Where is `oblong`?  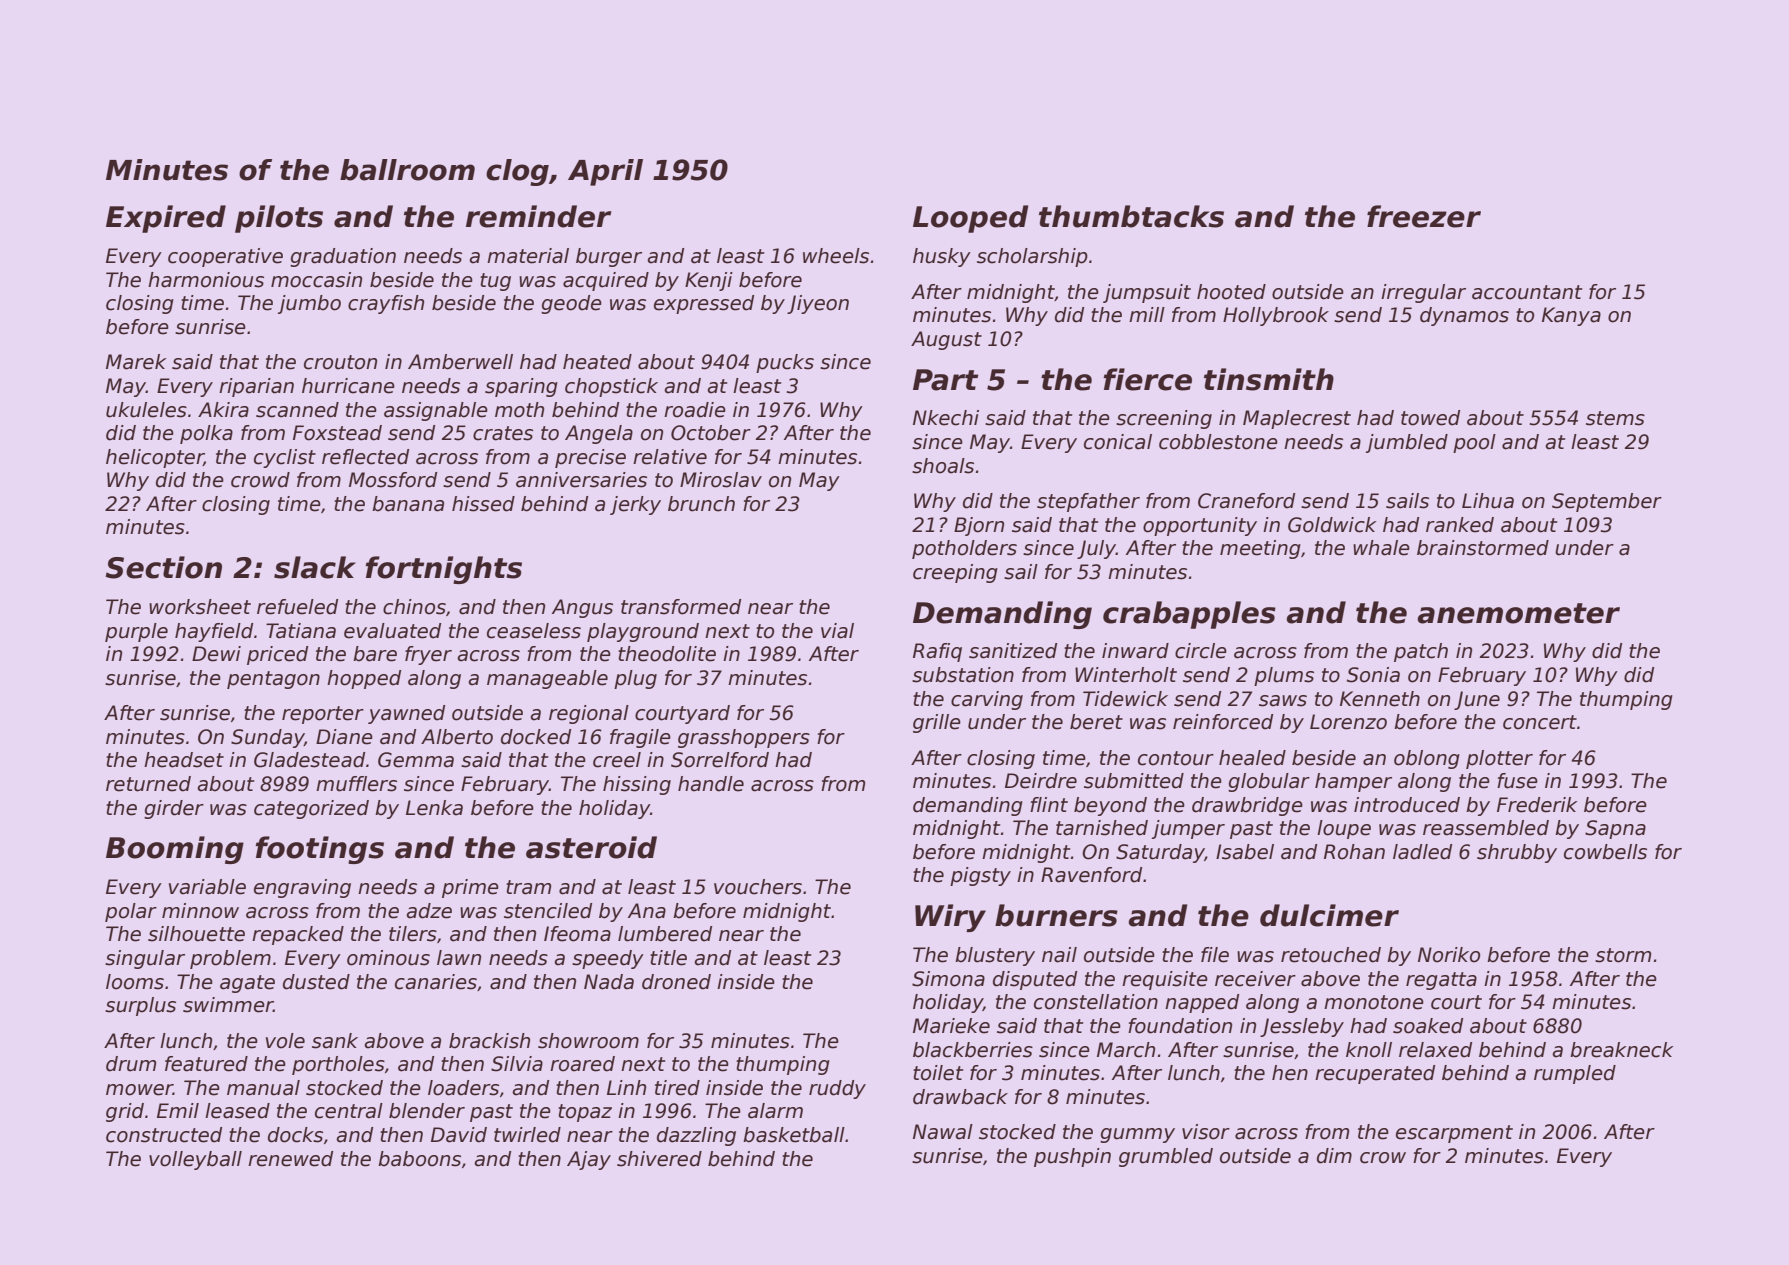 oblong is located at coordinates (1427, 759).
